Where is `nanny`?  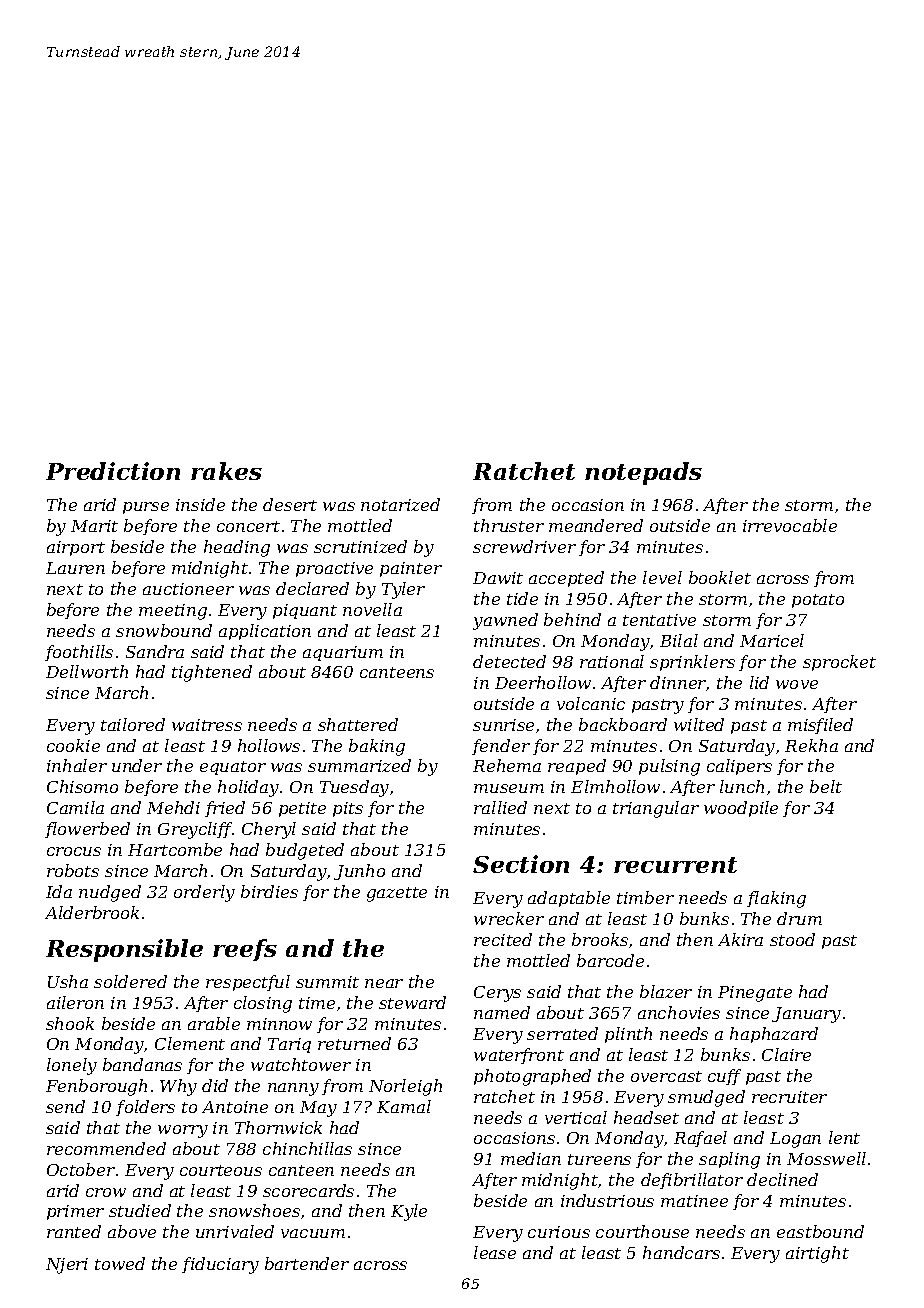
nanny is located at coordinates (293, 1089).
